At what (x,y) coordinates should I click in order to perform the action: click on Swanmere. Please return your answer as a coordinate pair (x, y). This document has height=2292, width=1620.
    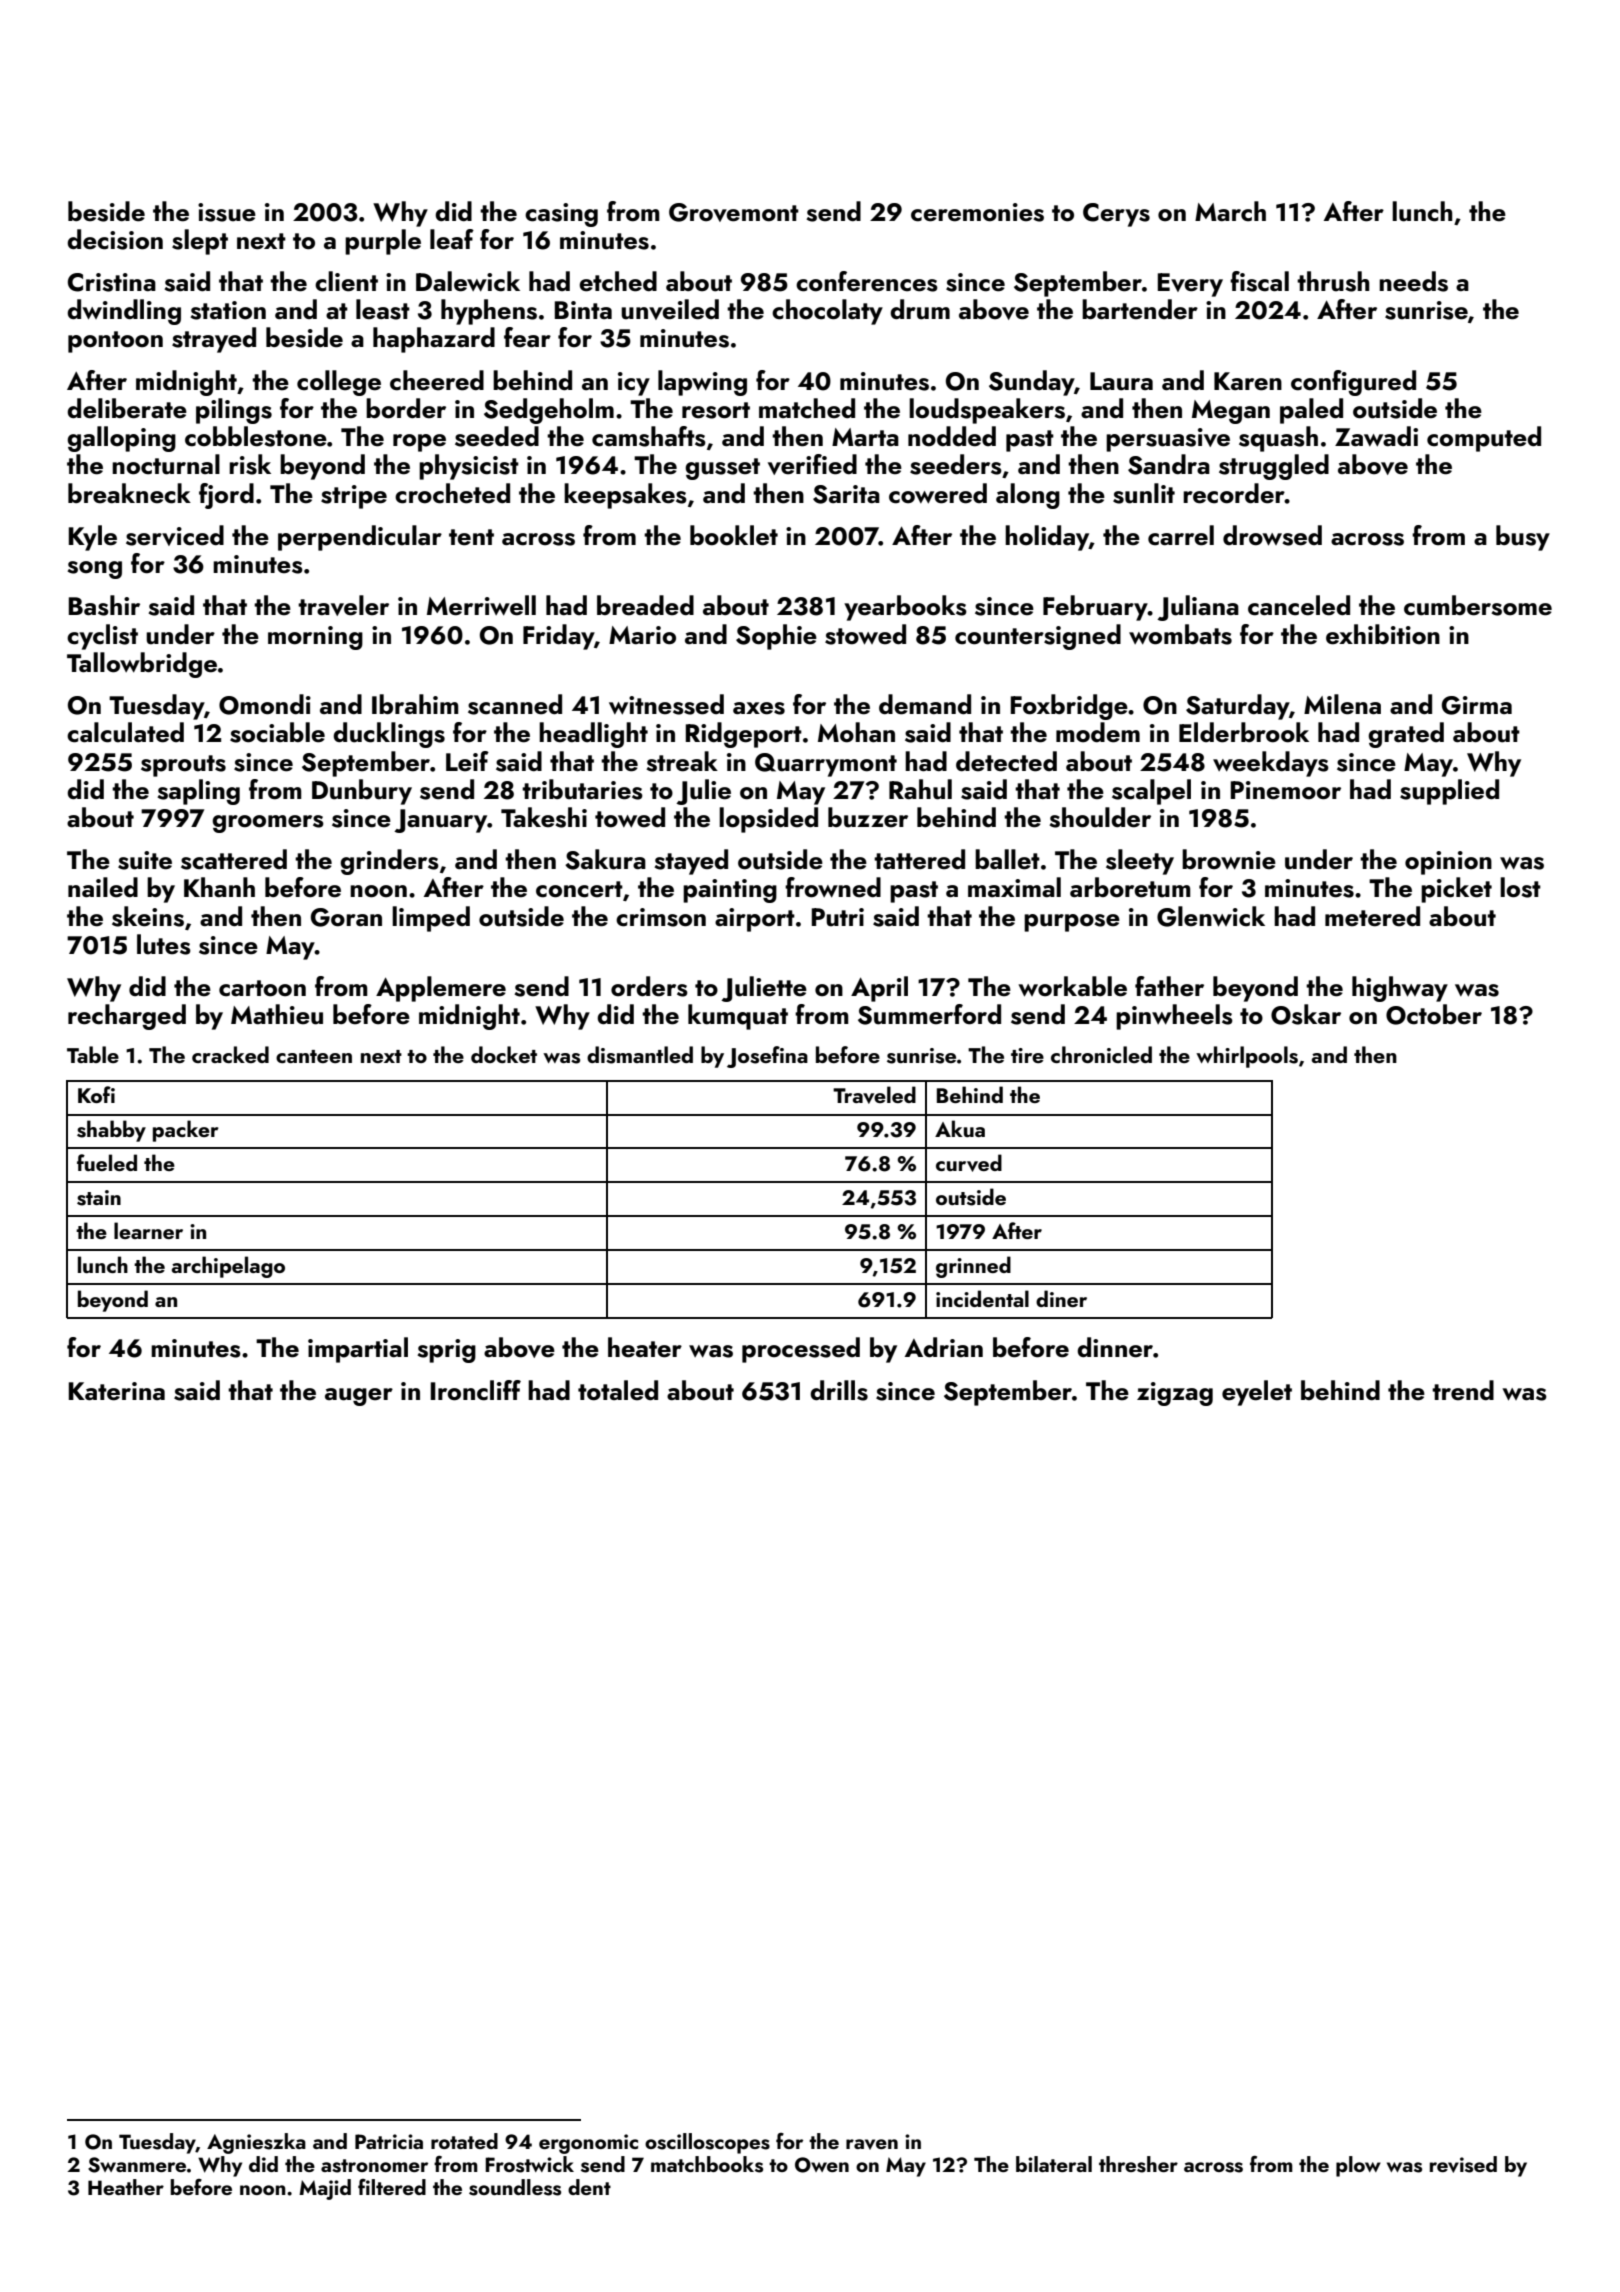
    Looking at the image, I should click on (137, 2165).
